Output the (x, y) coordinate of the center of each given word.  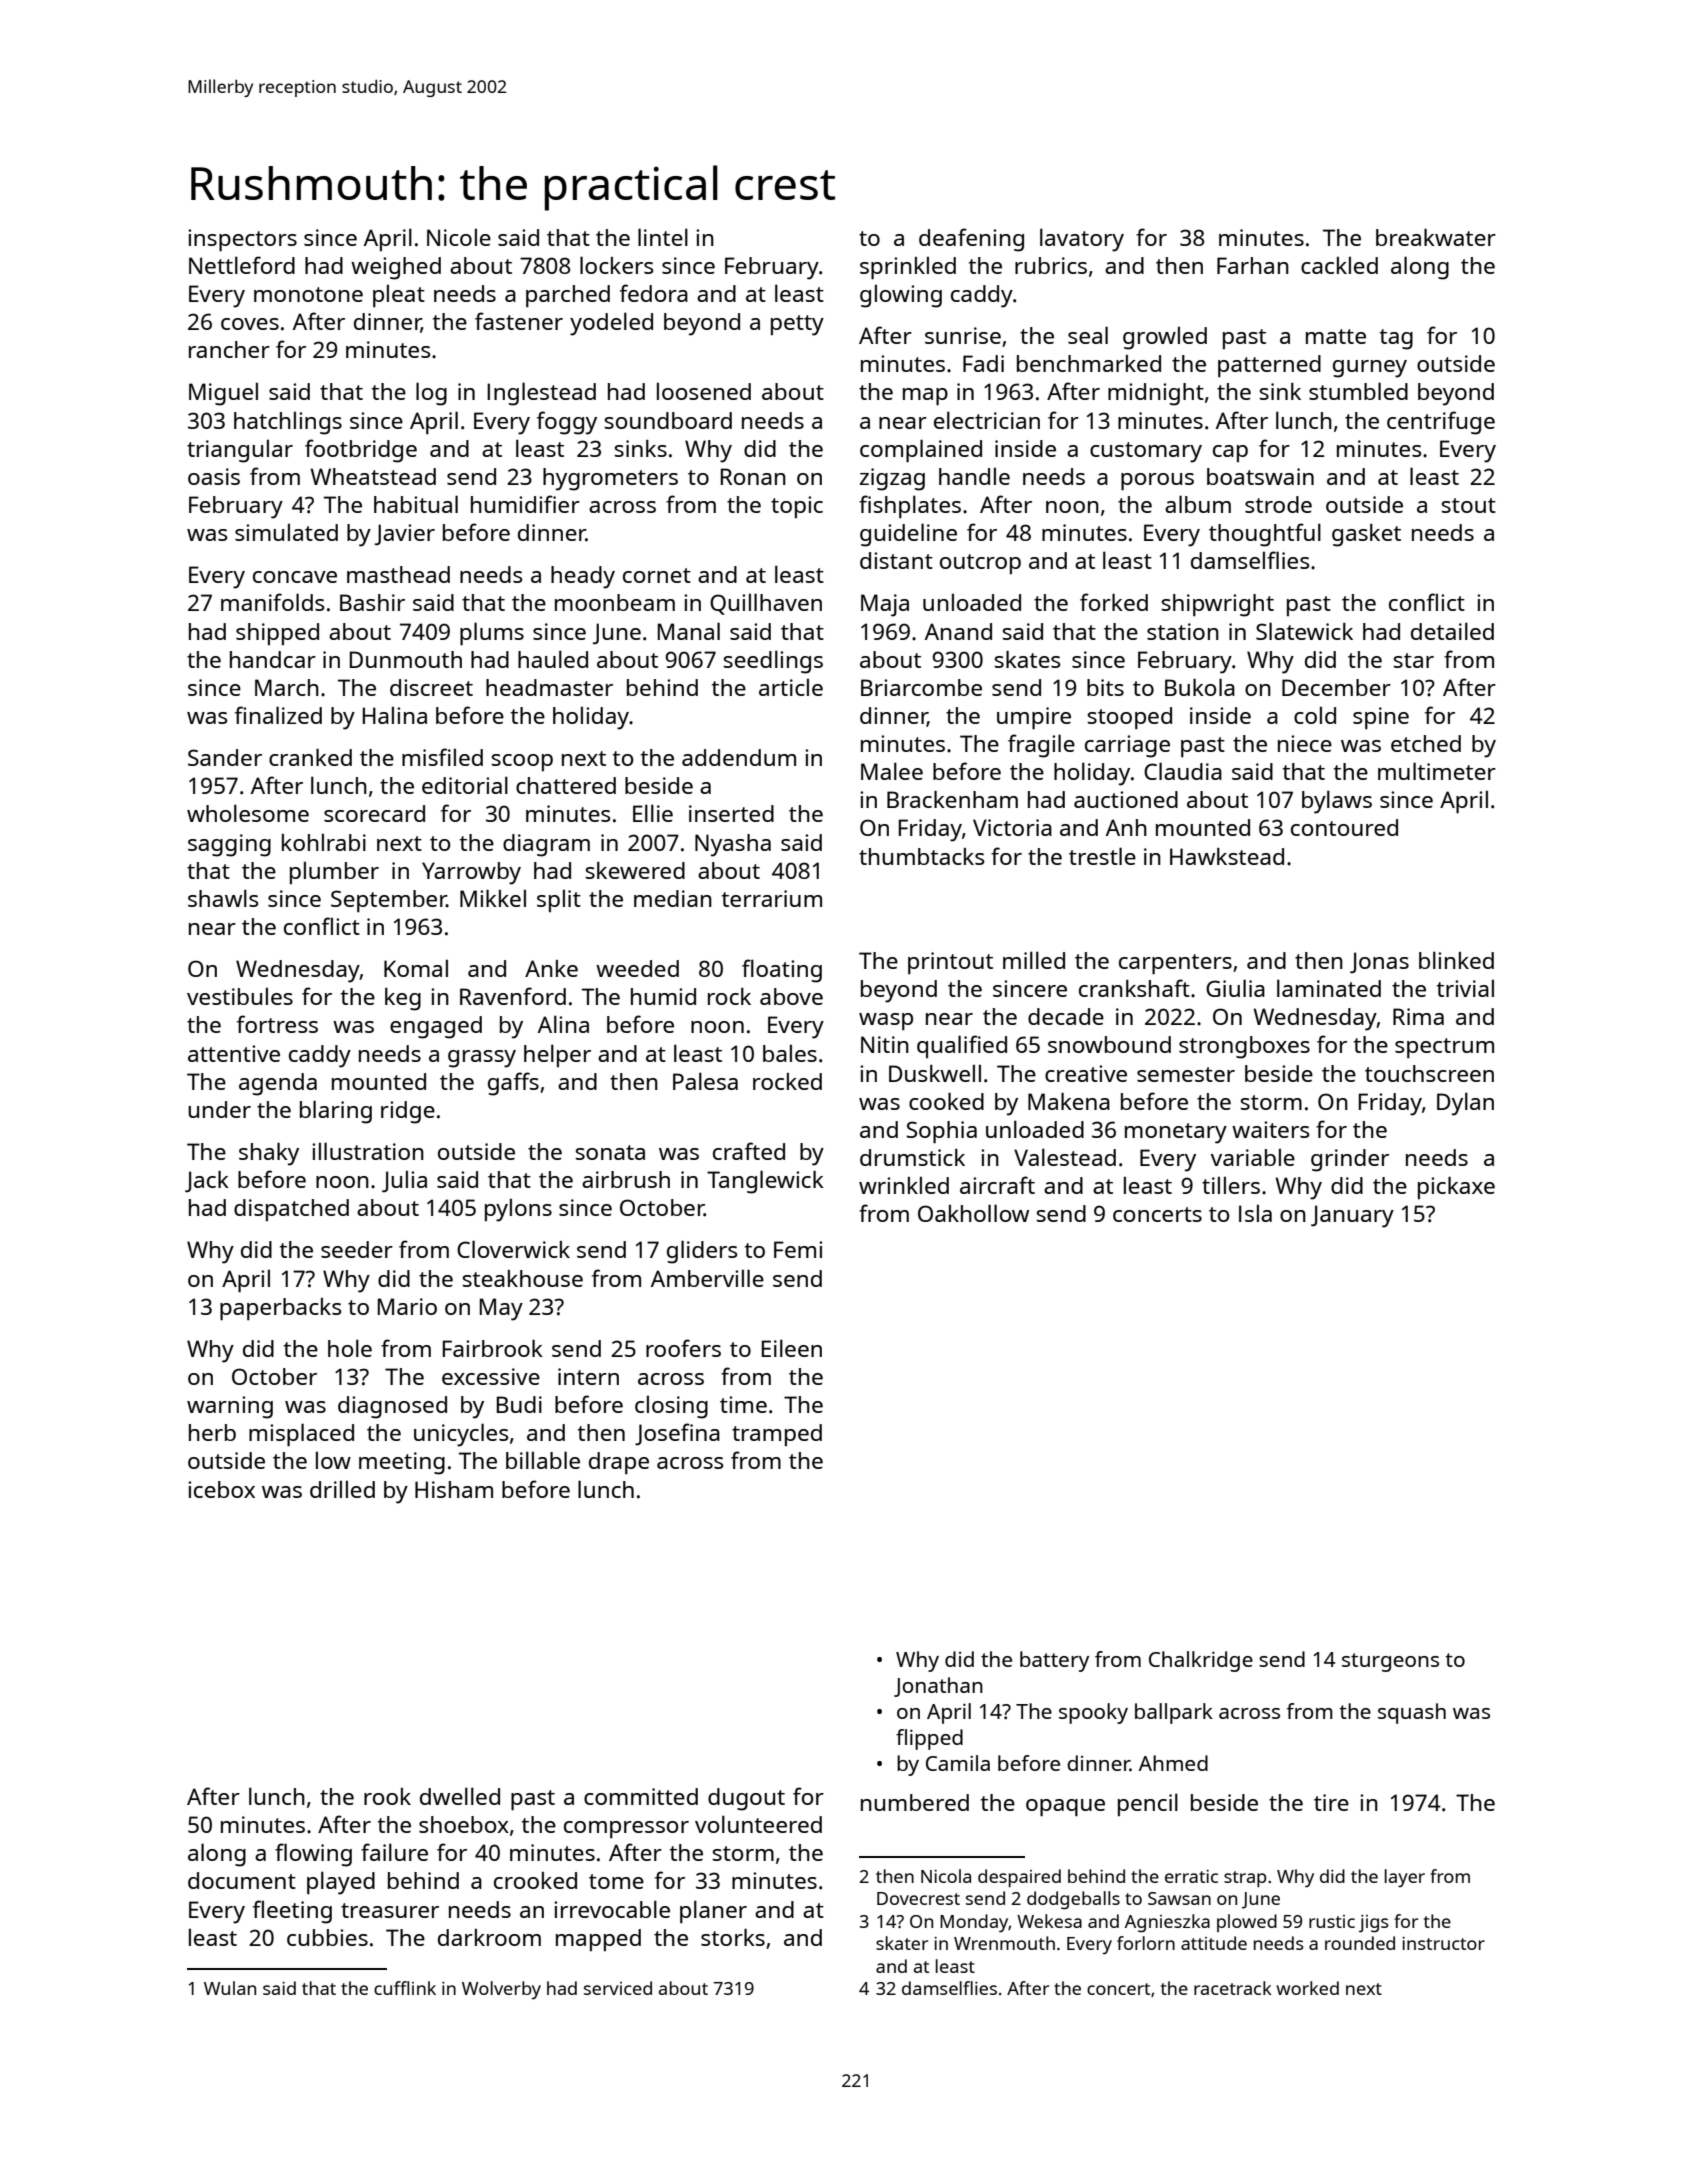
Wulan (230, 1988)
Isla (1255, 1213)
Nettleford (242, 265)
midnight (1156, 394)
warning (230, 1407)
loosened (704, 391)
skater (902, 1943)
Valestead (1065, 1157)
